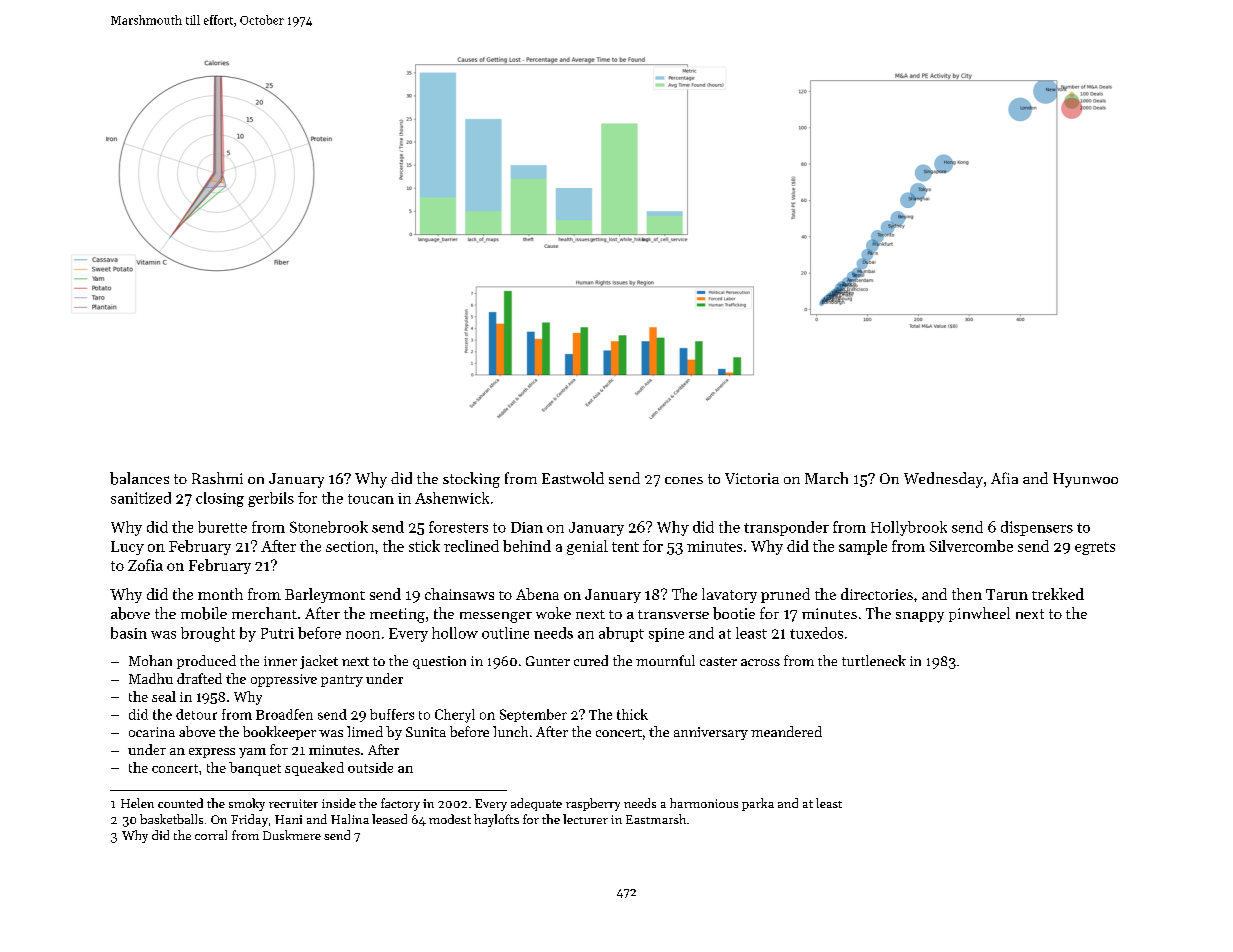 This screenshot has width=1233, height=952. I want to click on Afia, so click(1004, 478).
